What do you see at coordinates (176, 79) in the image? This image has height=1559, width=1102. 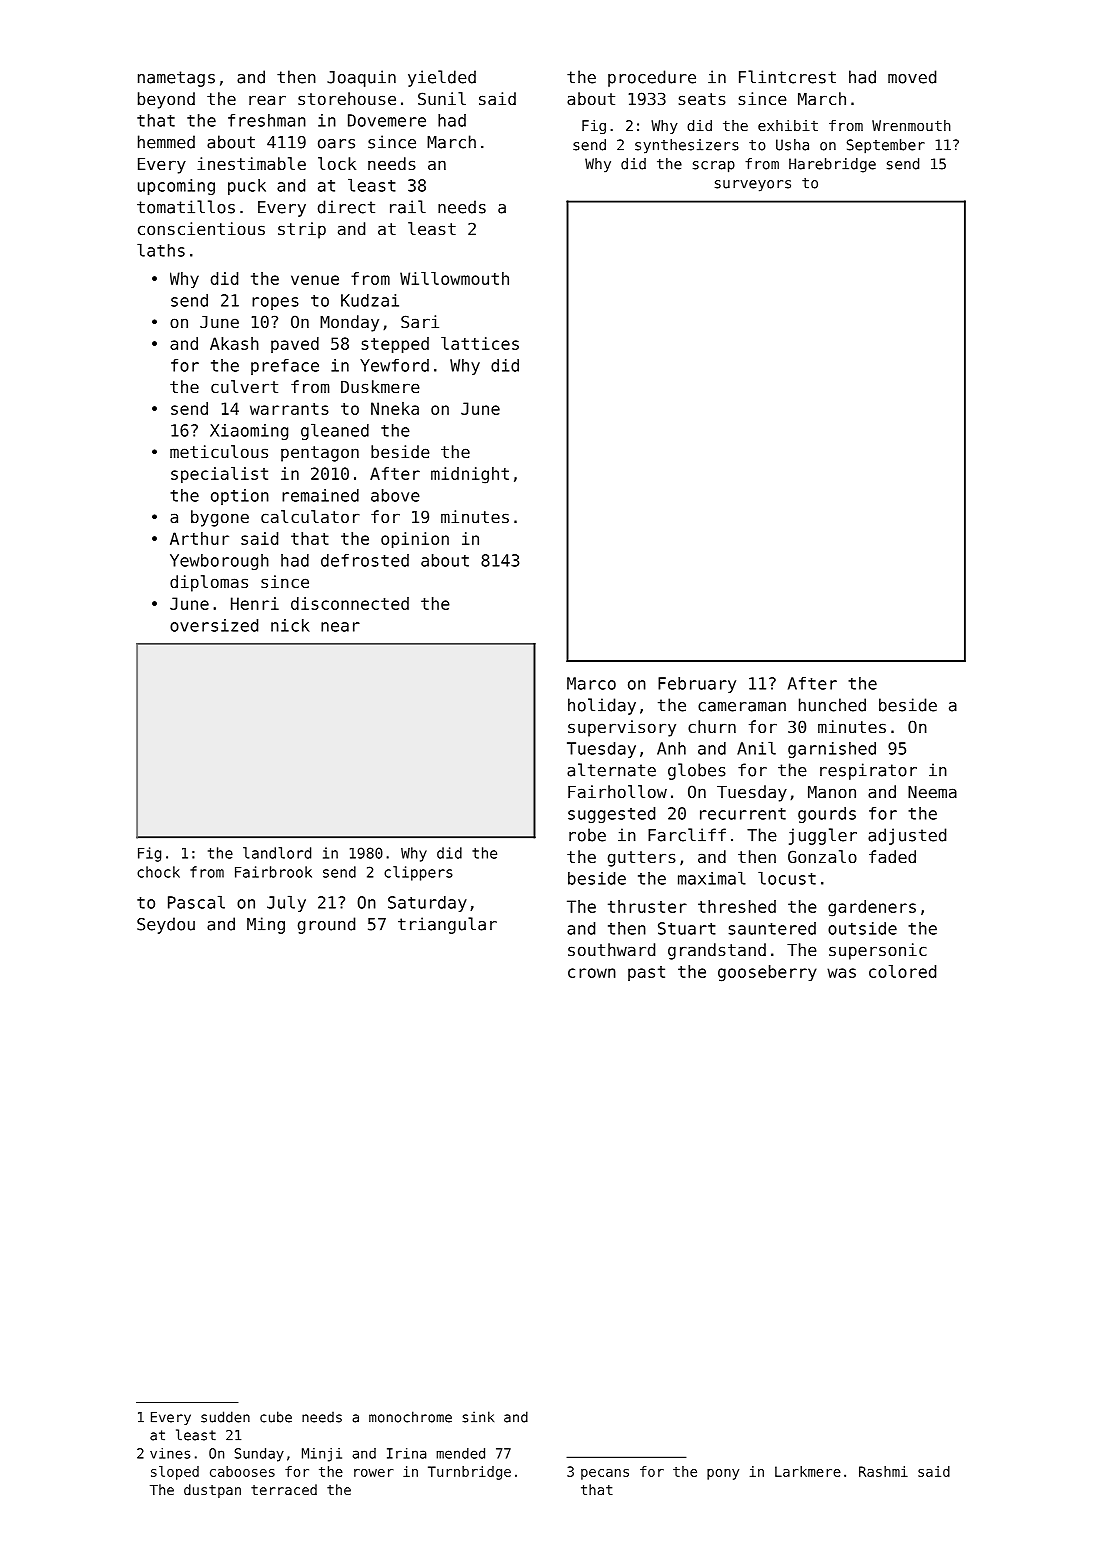 I see `nametags` at bounding box center [176, 79].
